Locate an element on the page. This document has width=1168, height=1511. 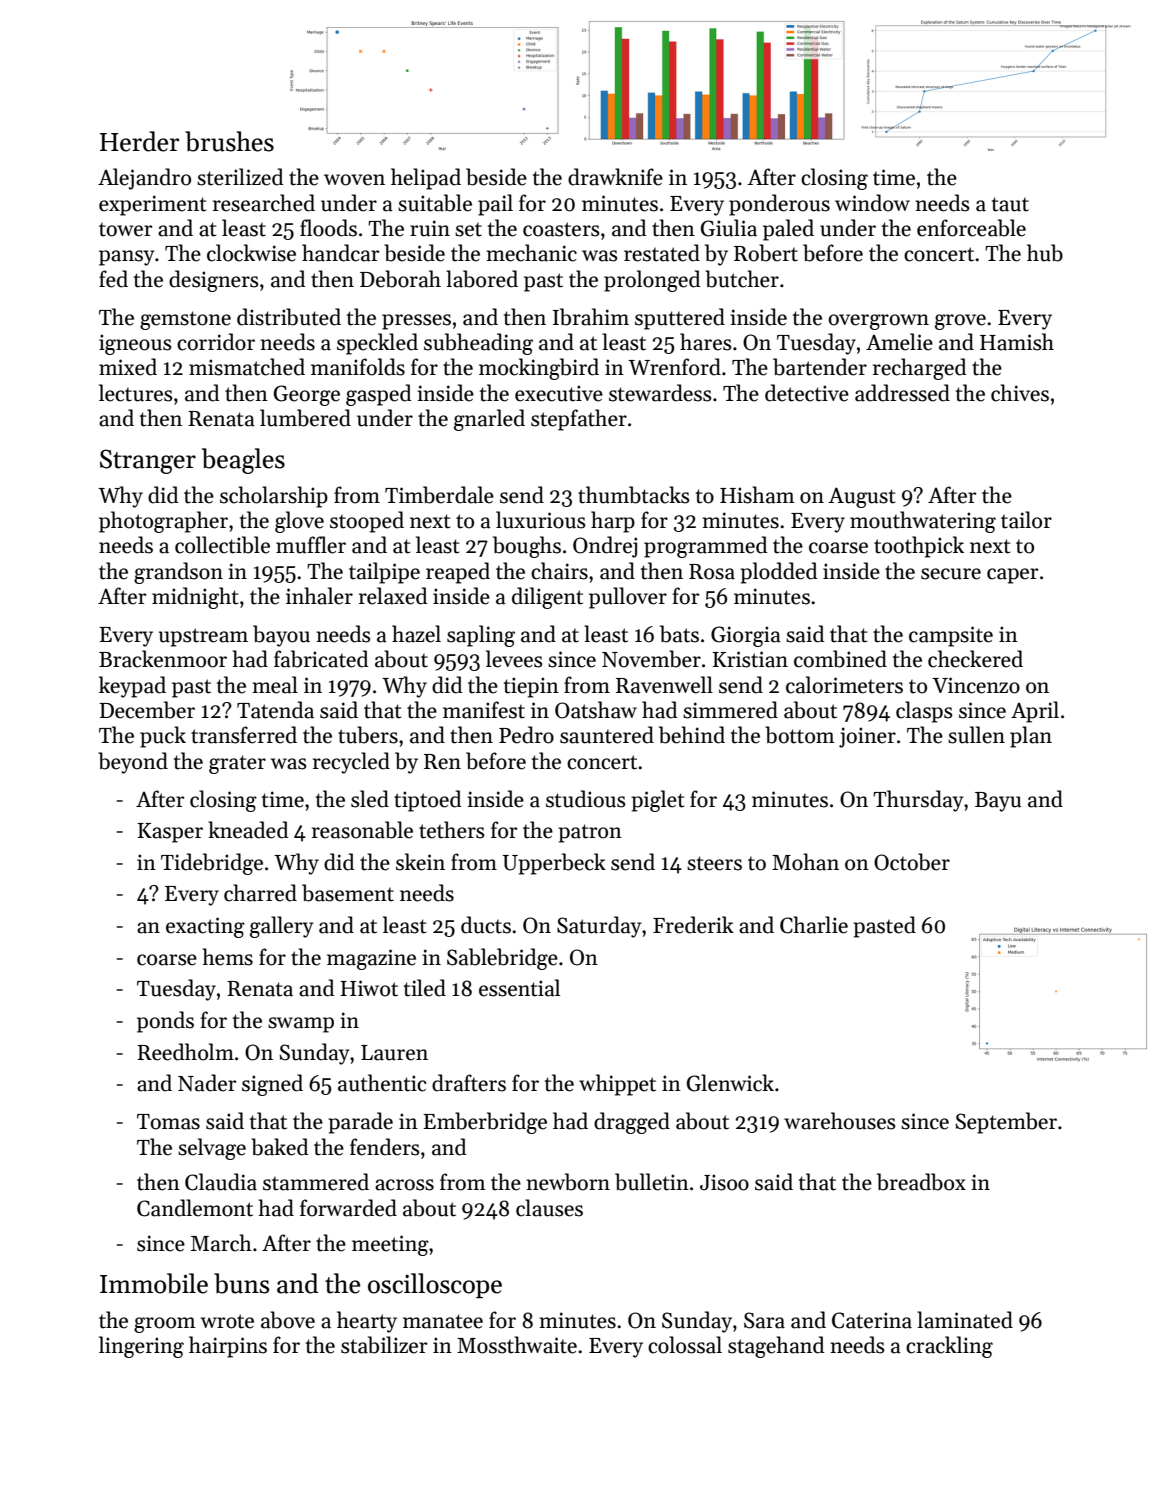
igneous is located at coordinates (135, 344).
